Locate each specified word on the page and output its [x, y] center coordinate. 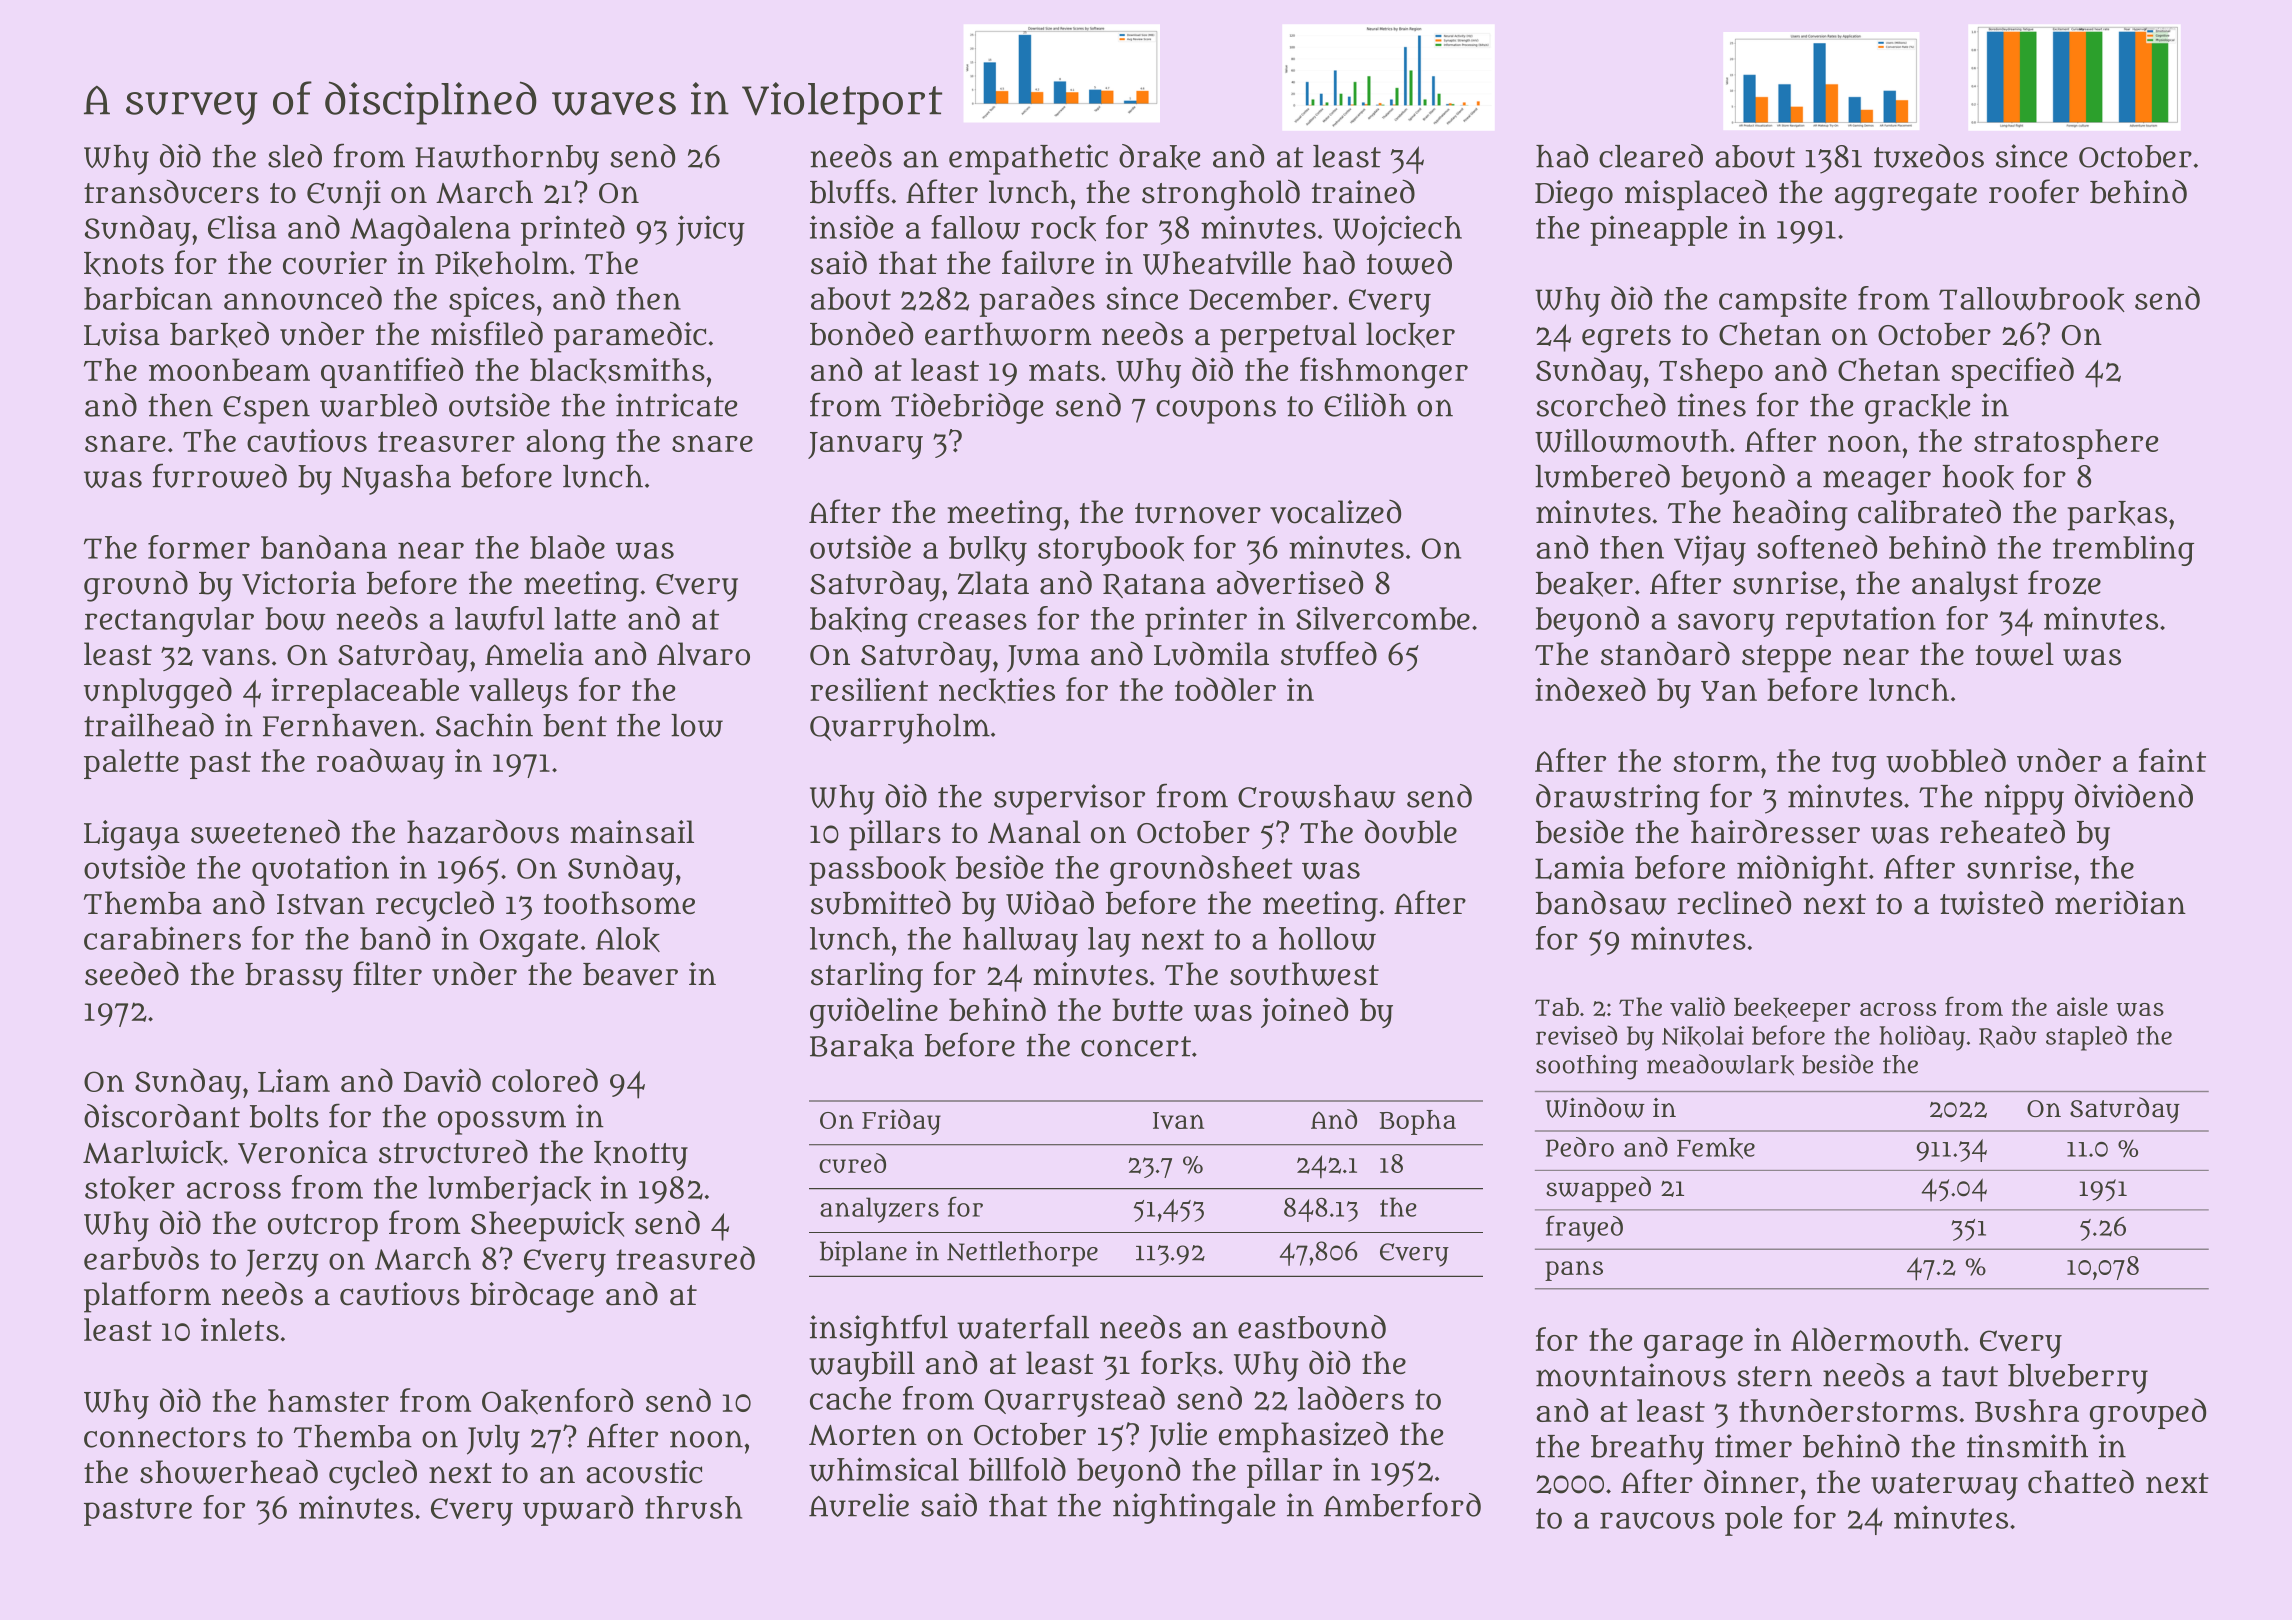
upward [578, 1510]
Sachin [484, 725]
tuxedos [1929, 156]
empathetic [1028, 159]
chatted [2081, 1481]
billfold [1017, 1469]
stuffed [1329, 653]
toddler [1225, 689]
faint [2172, 760]
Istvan [321, 904]
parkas [2117, 516]
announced [303, 298]
